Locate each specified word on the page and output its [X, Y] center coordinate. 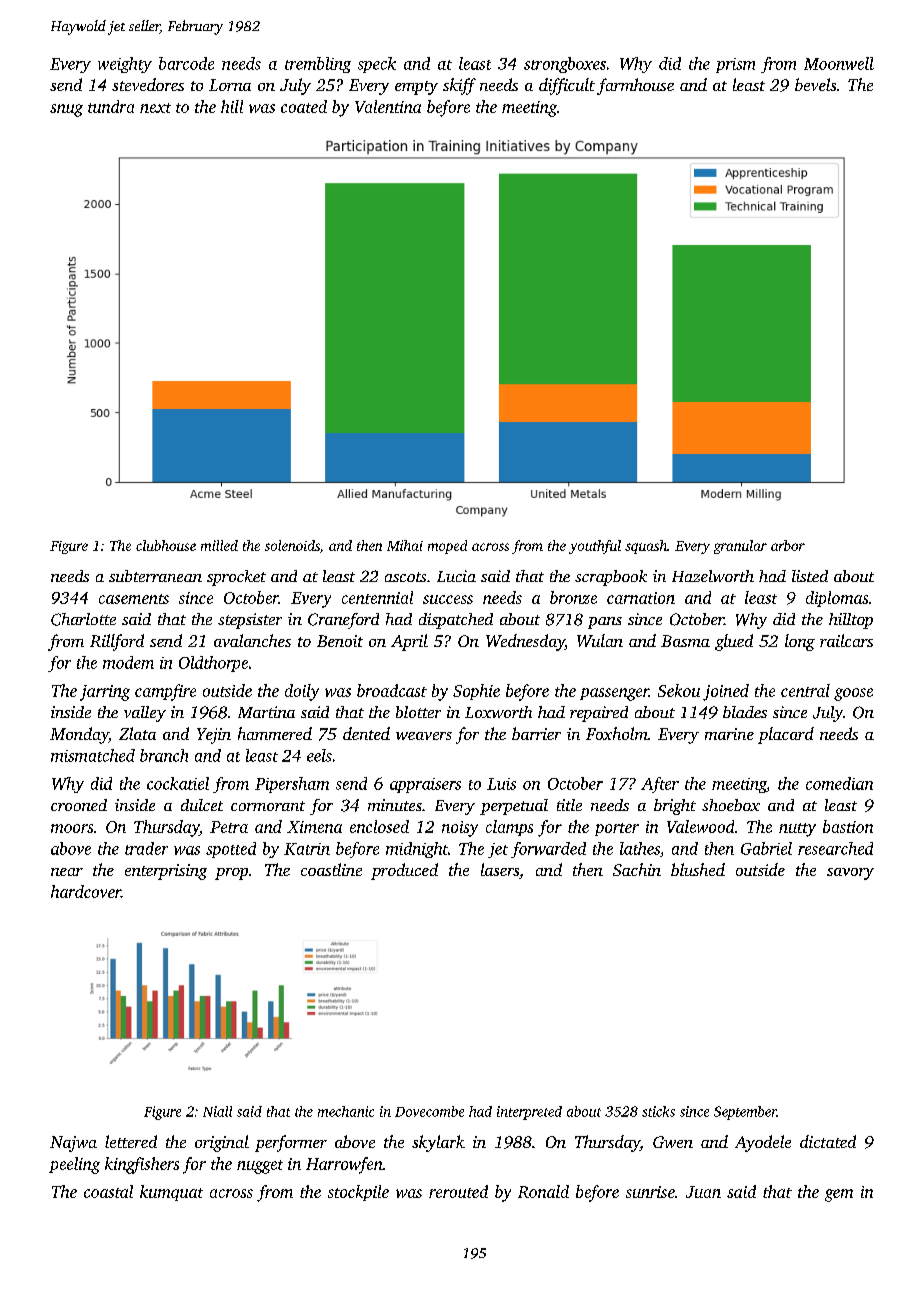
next [155, 108]
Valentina [388, 106]
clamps [509, 828]
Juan [703, 1192]
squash [646, 547]
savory [850, 874]
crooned [79, 805]
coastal [108, 1191]
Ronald [543, 1191]
